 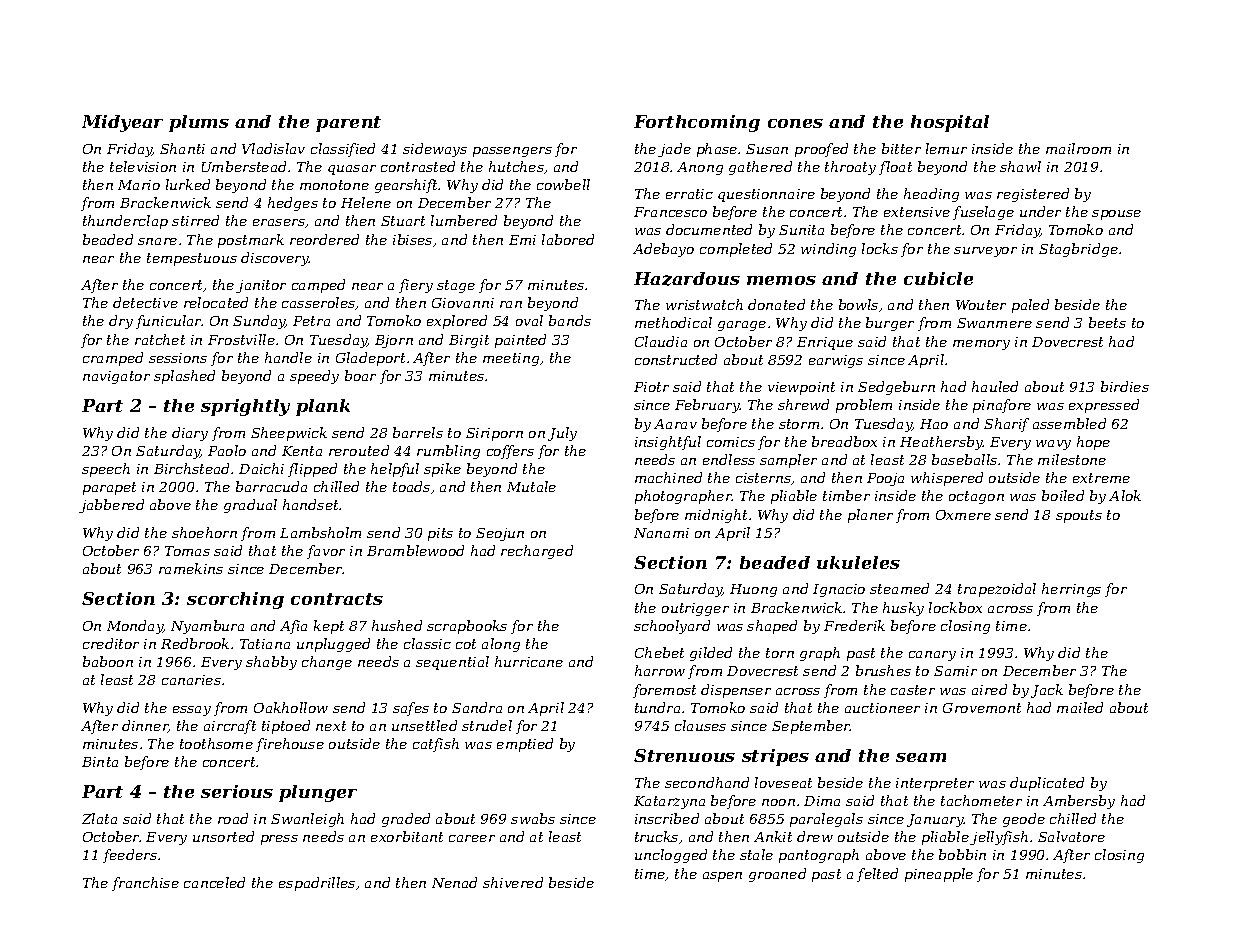 I want to click on next, so click(x=331, y=726).
